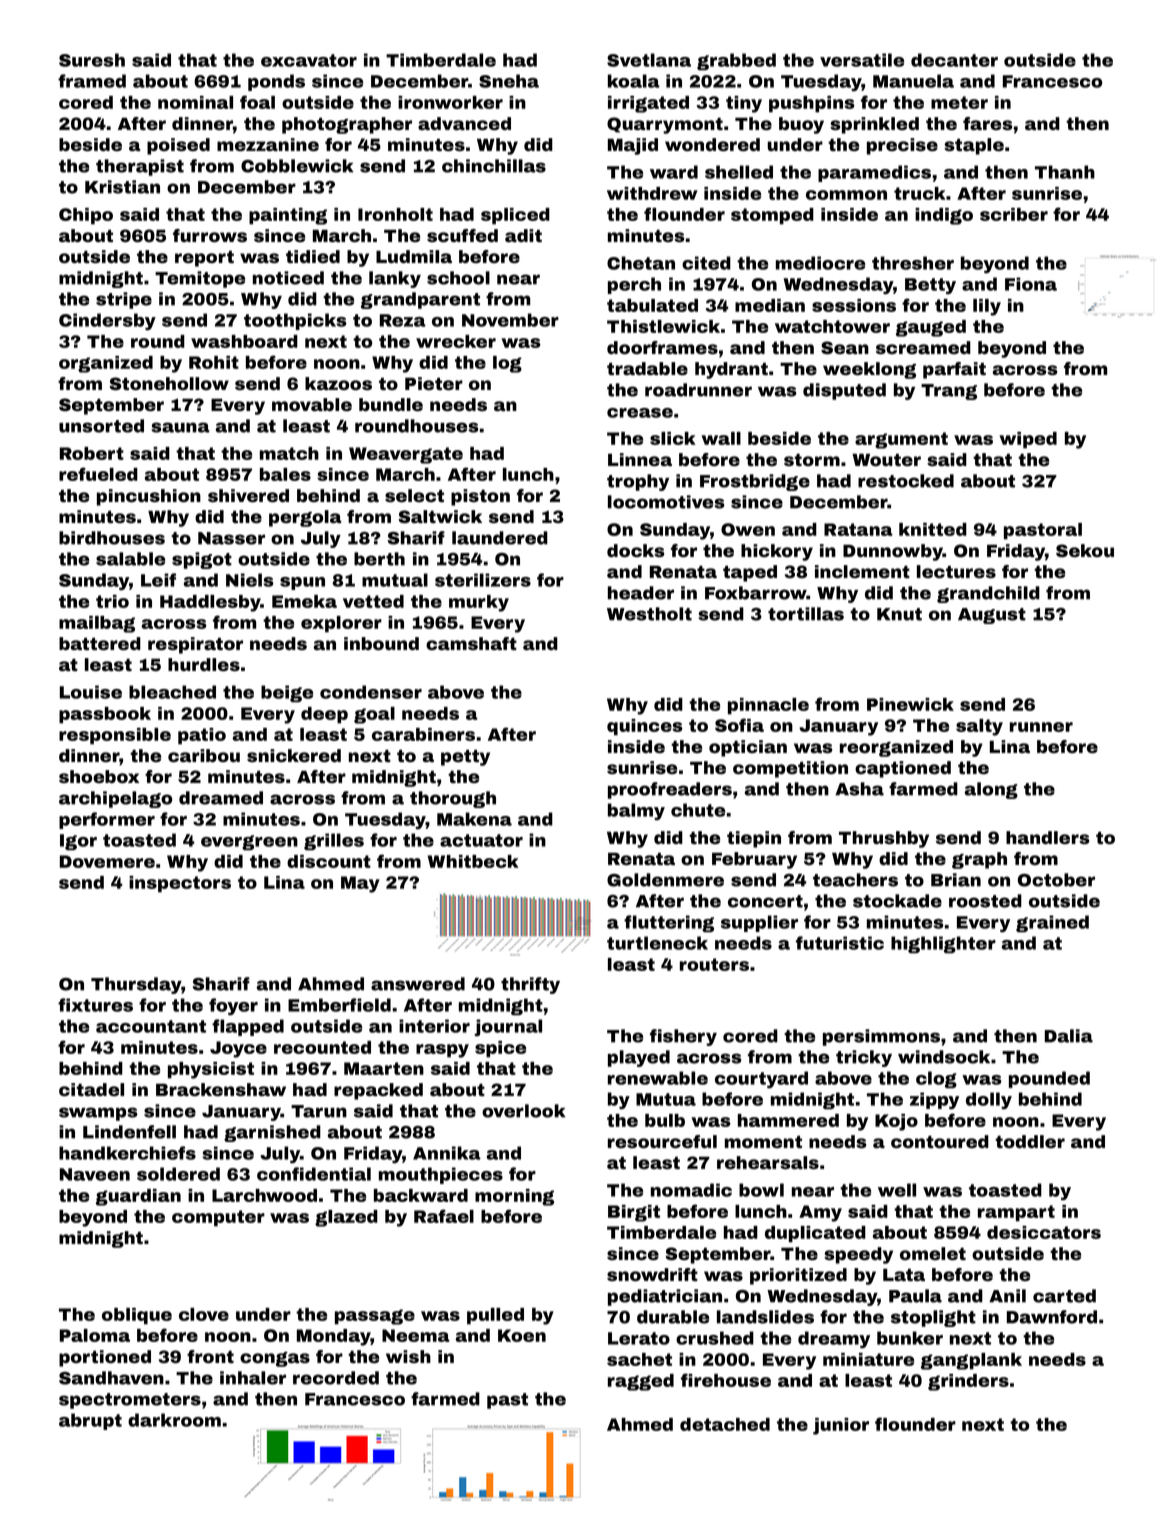  What do you see at coordinates (336, 1378) in the screenshot?
I see `recorded` at bounding box center [336, 1378].
